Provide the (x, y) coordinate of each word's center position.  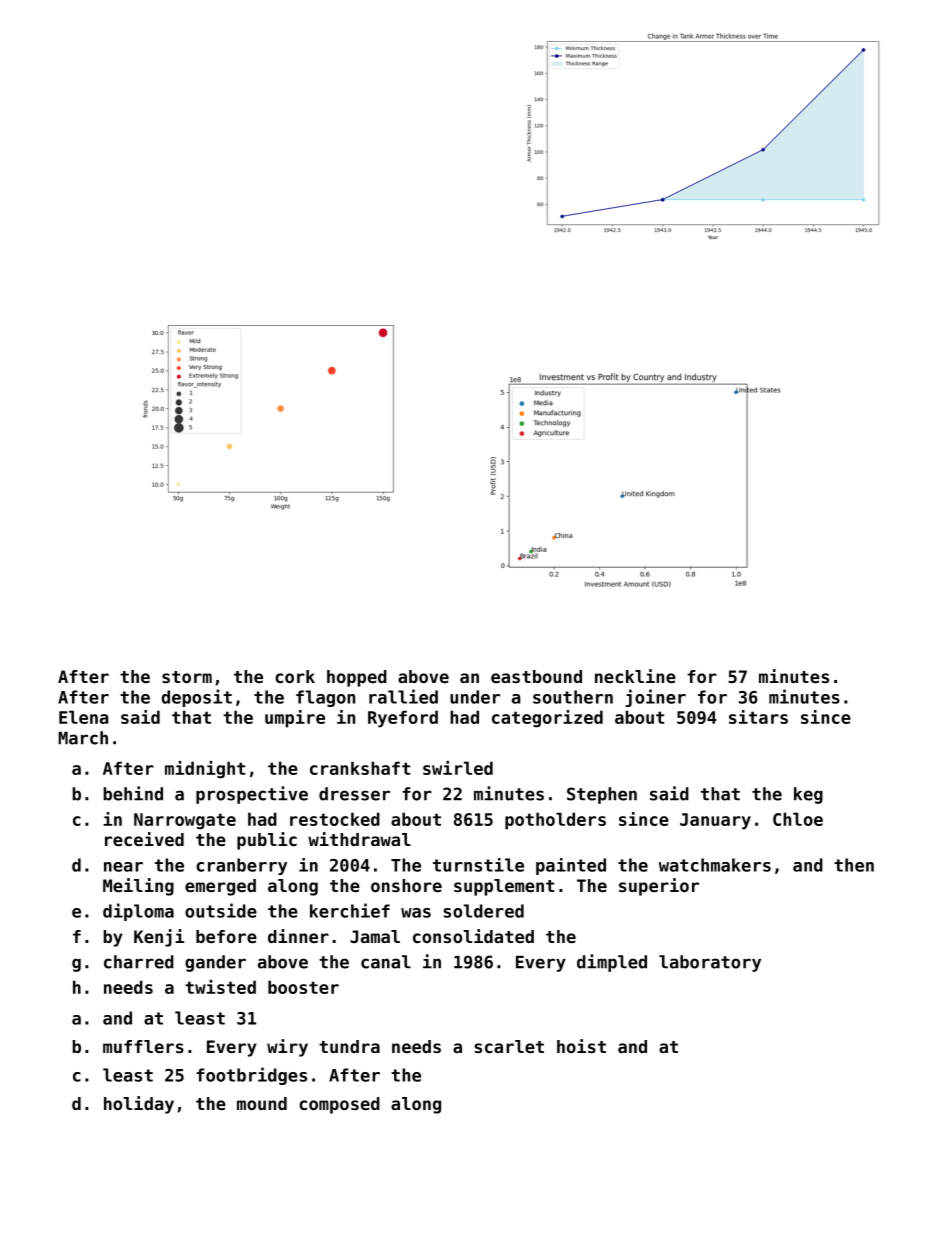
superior (659, 887)
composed (339, 1105)
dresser (354, 794)
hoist (581, 1046)
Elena (84, 717)
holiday (139, 1105)
